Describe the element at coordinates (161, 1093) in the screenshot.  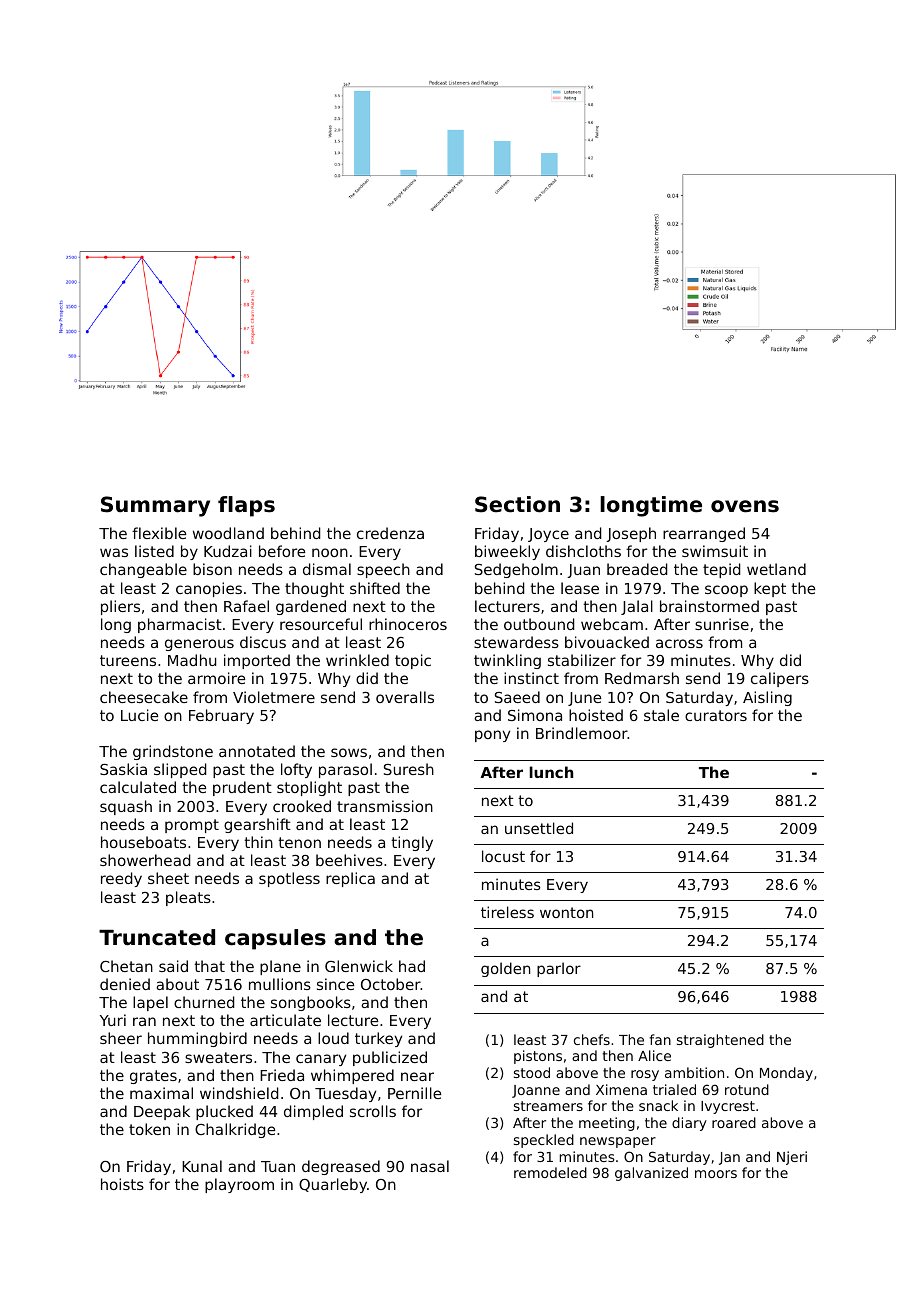
I see `maximal` at that location.
